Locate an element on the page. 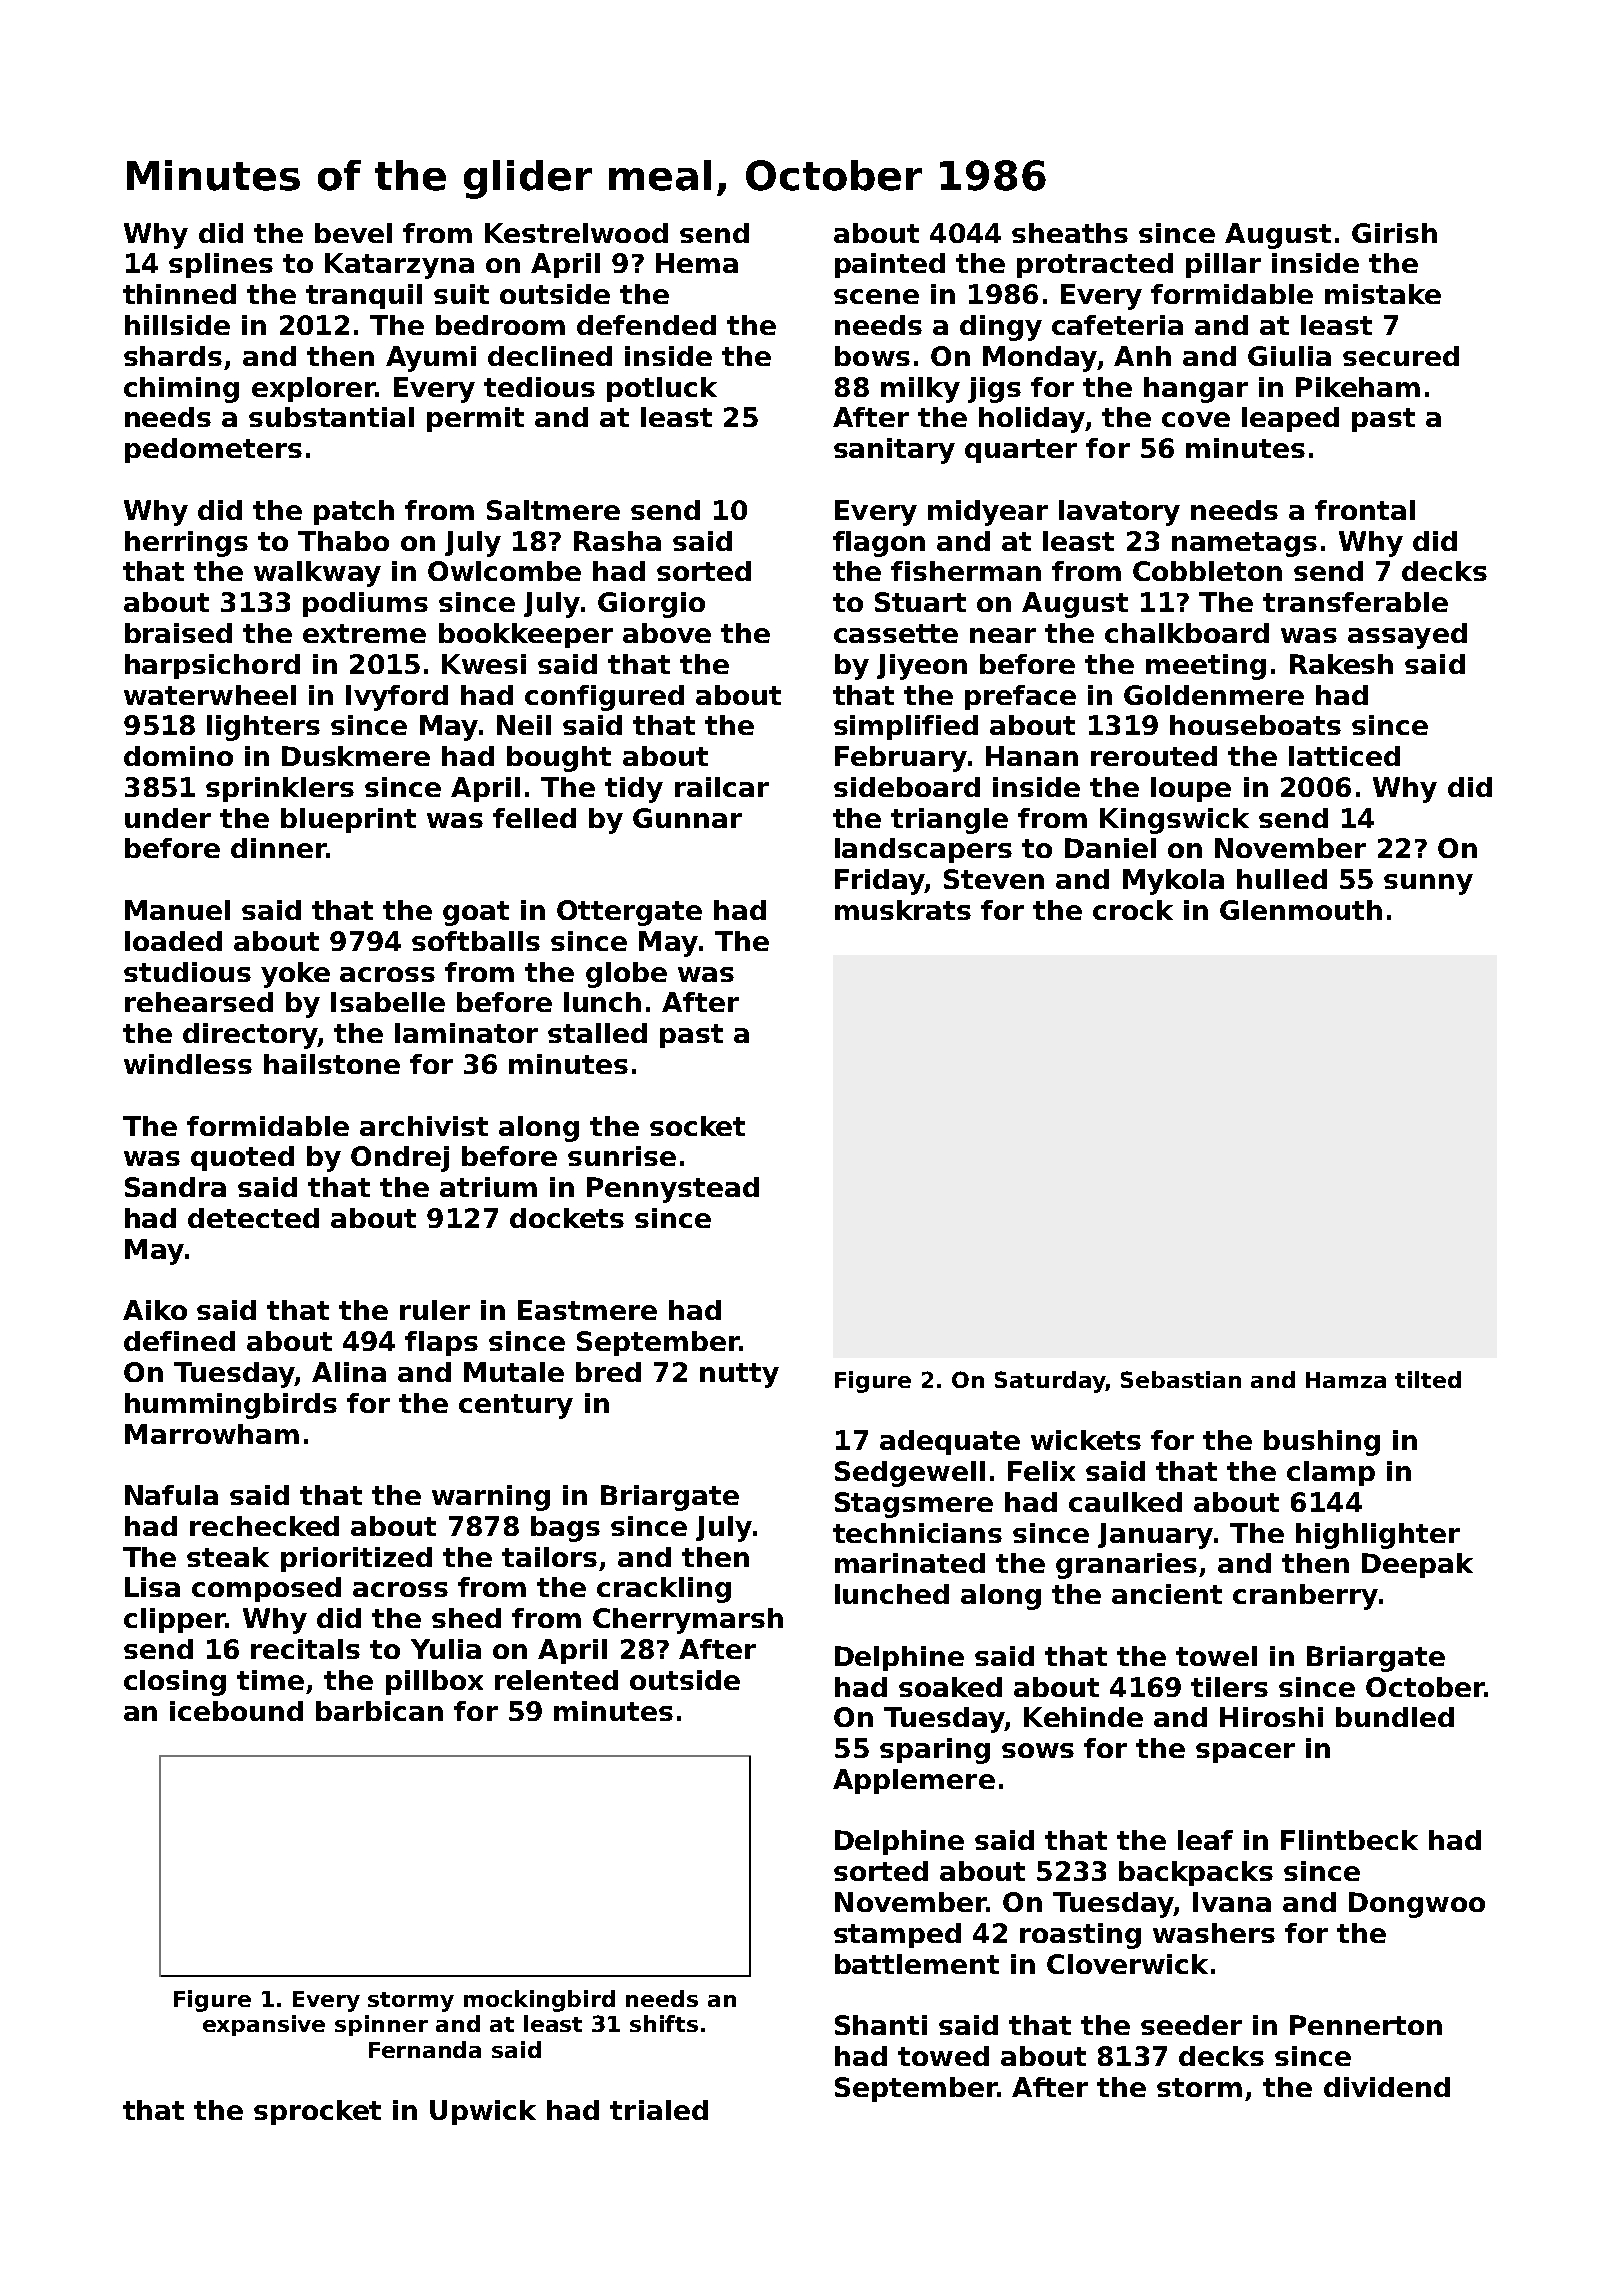  Upwick is located at coordinates (483, 2112).
